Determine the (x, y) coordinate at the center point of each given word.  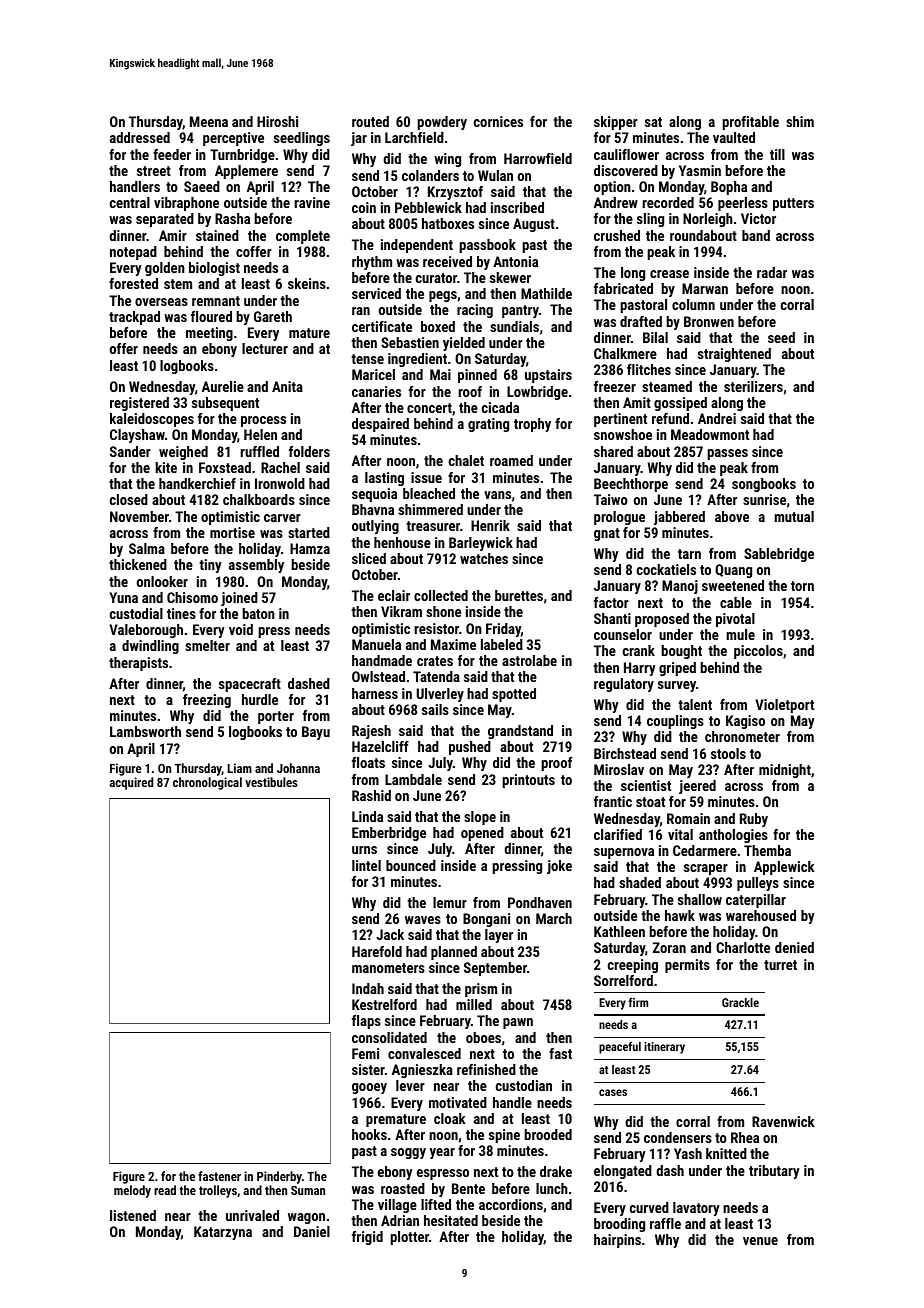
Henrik (490, 525)
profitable (750, 123)
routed (370, 121)
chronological (207, 783)
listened (133, 1215)
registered (139, 404)
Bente (468, 1188)
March (554, 918)
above (732, 516)
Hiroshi (277, 121)
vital (680, 834)
